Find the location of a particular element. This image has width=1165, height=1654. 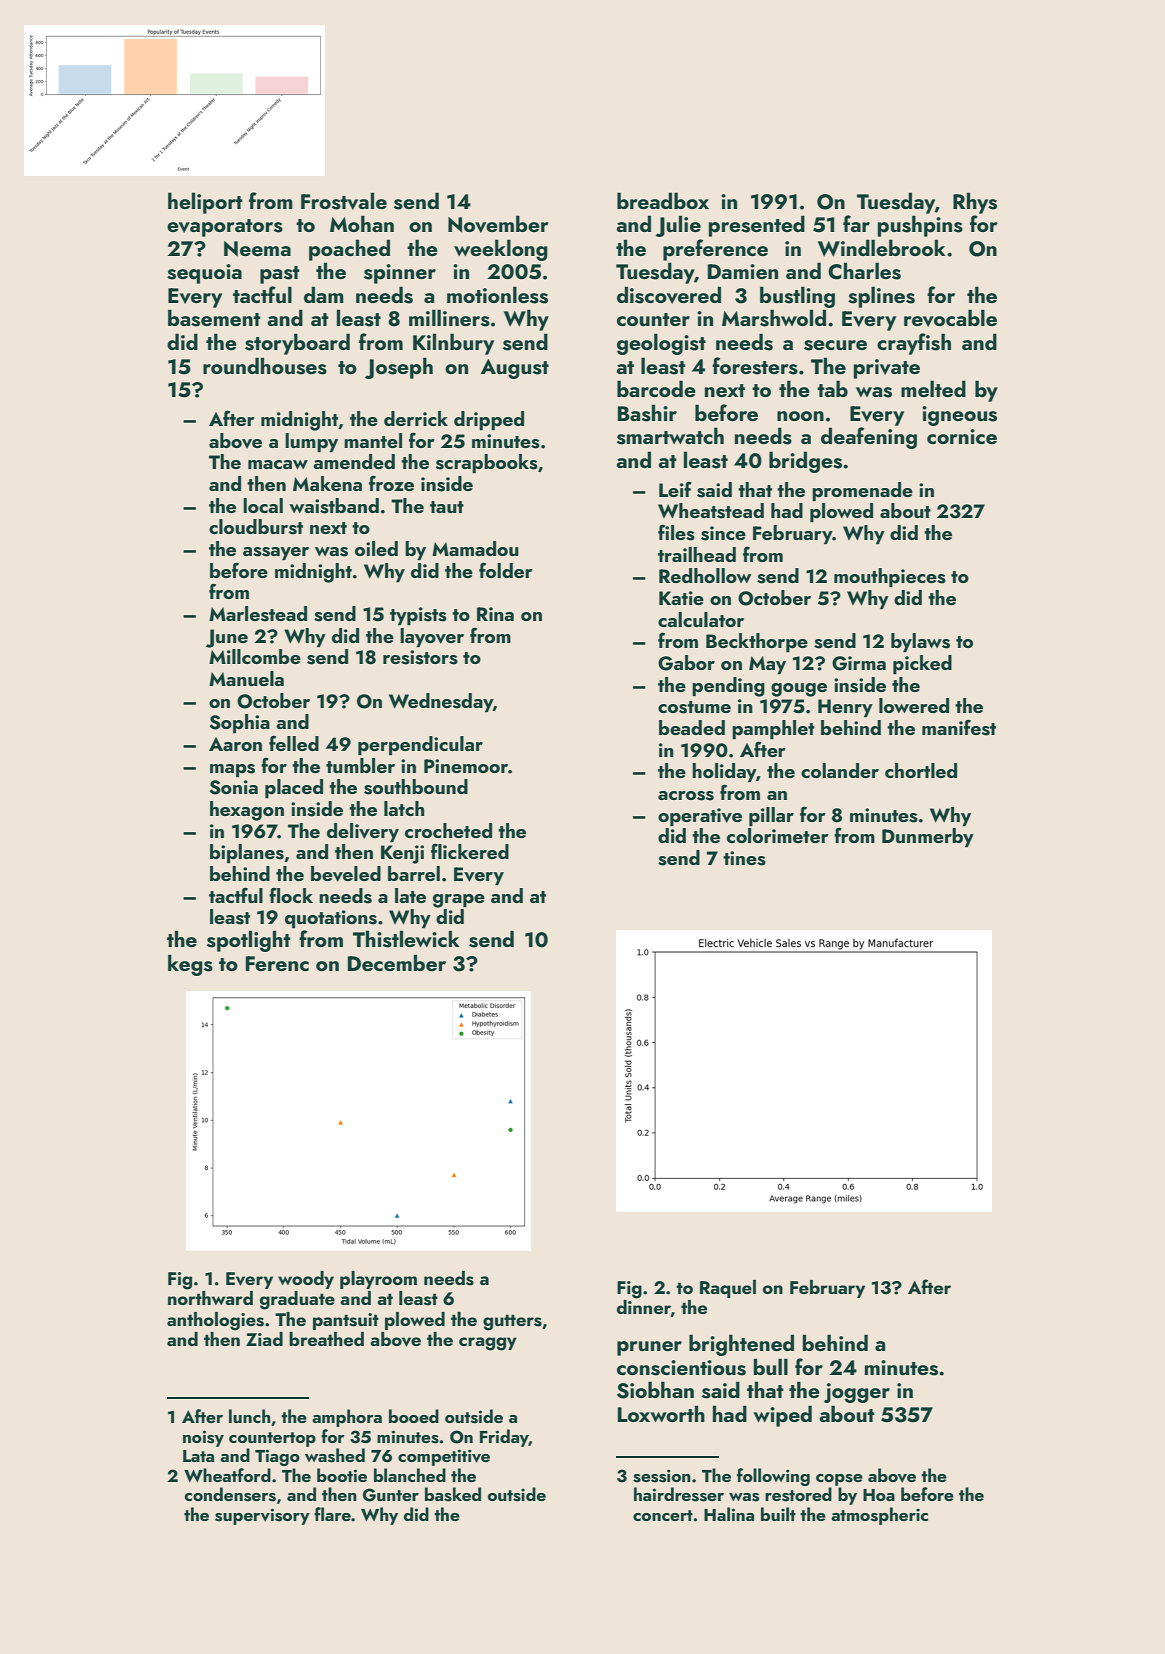

Raquel is located at coordinates (728, 1289).
